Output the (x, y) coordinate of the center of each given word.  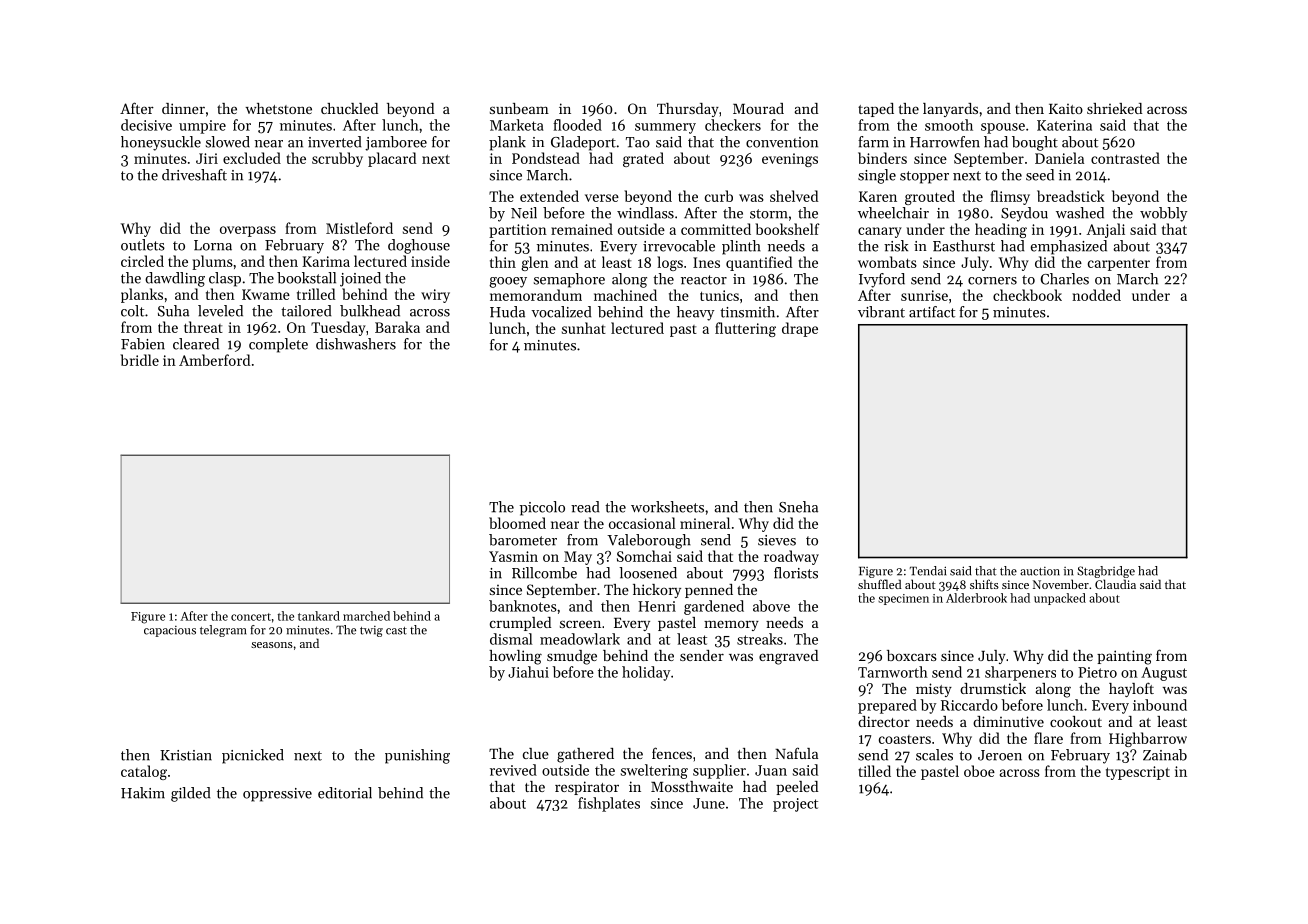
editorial (345, 793)
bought (1035, 143)
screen (580, 624)
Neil (524, 213)
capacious (170, 631)
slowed (228, 142)
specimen (903, 599)
